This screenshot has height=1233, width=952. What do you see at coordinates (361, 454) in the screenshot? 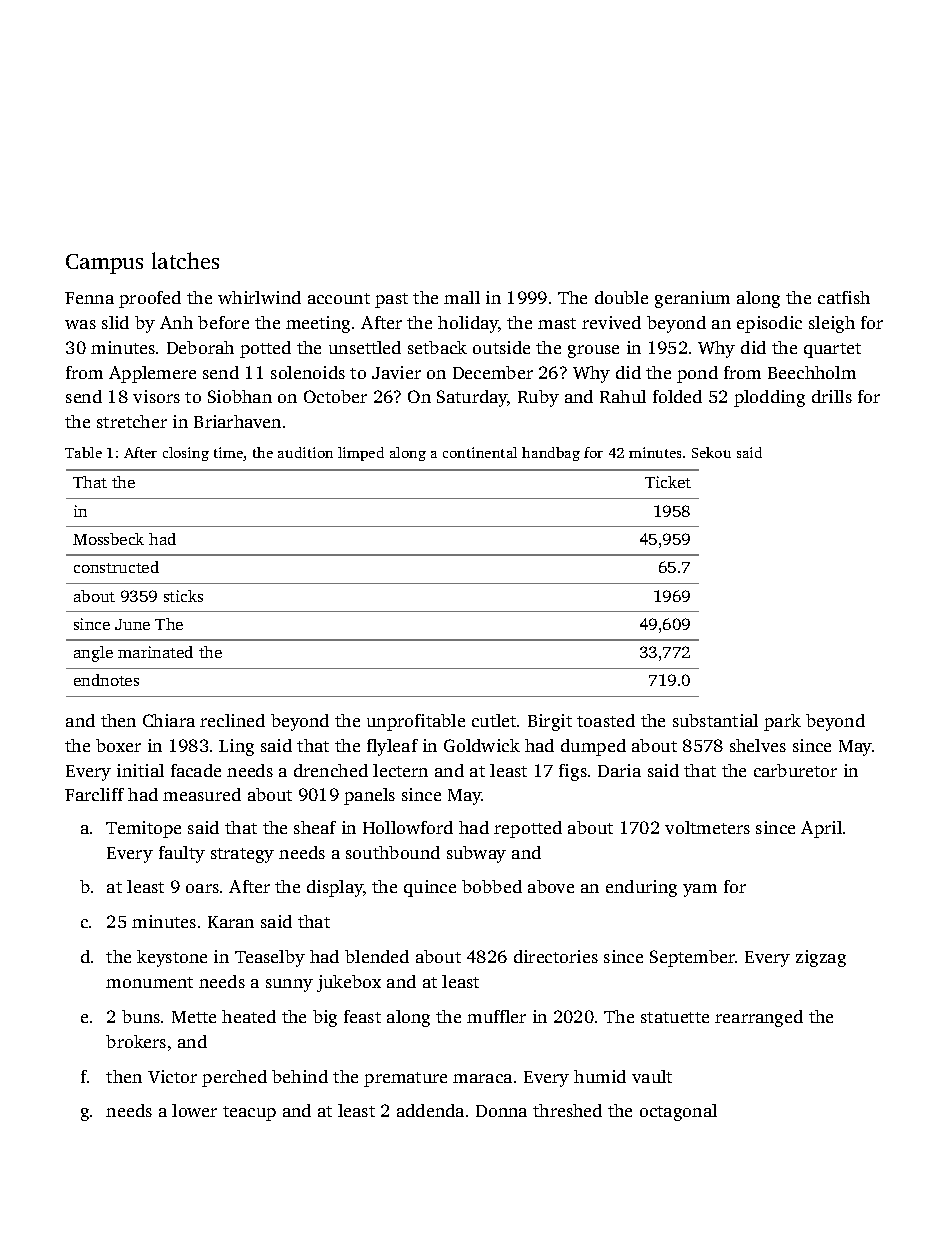
I see `limped` at bounding box center [361, 454].
